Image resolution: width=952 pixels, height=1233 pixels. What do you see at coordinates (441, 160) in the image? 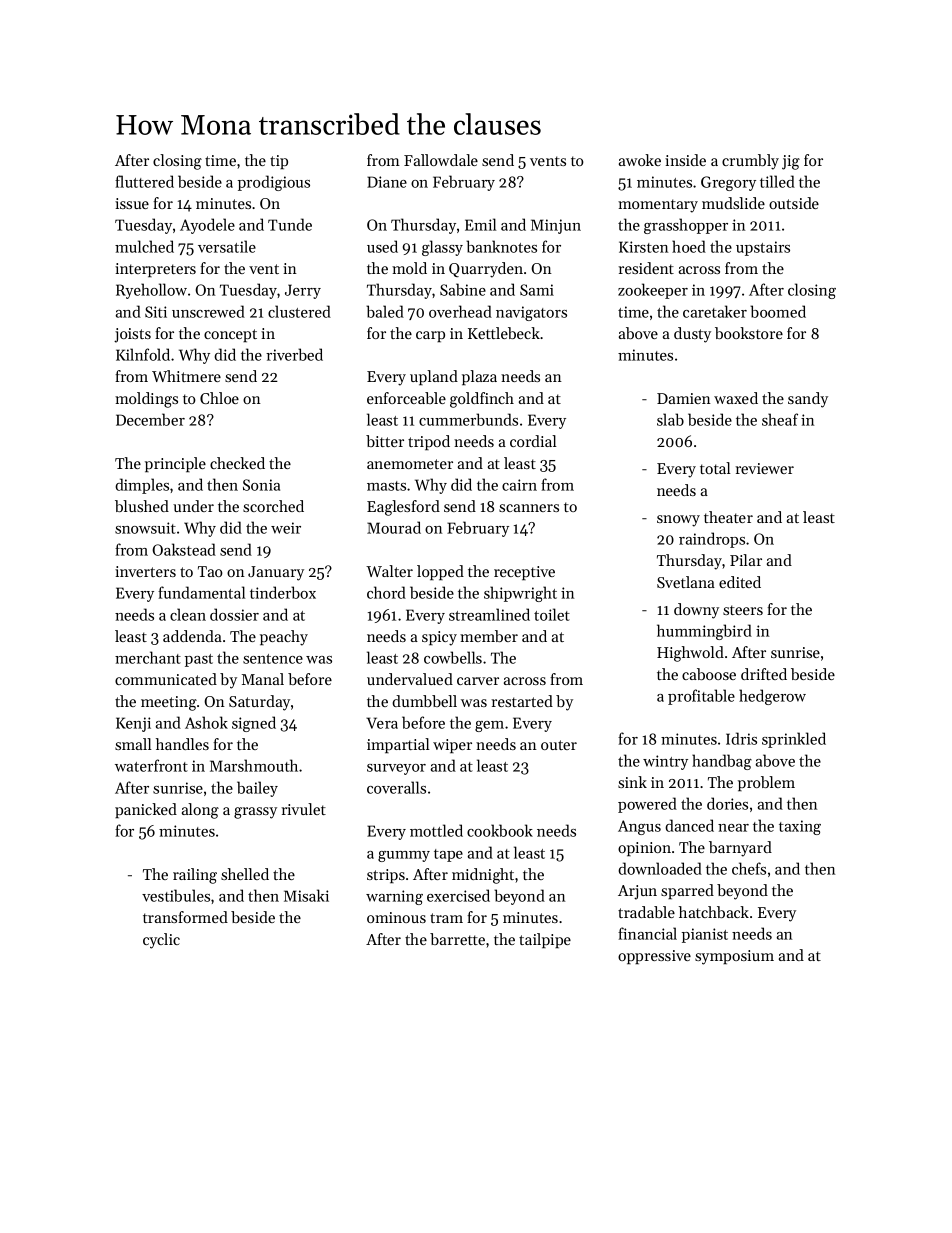
I see `Fallowdale` at bounding box center [441, 160].
